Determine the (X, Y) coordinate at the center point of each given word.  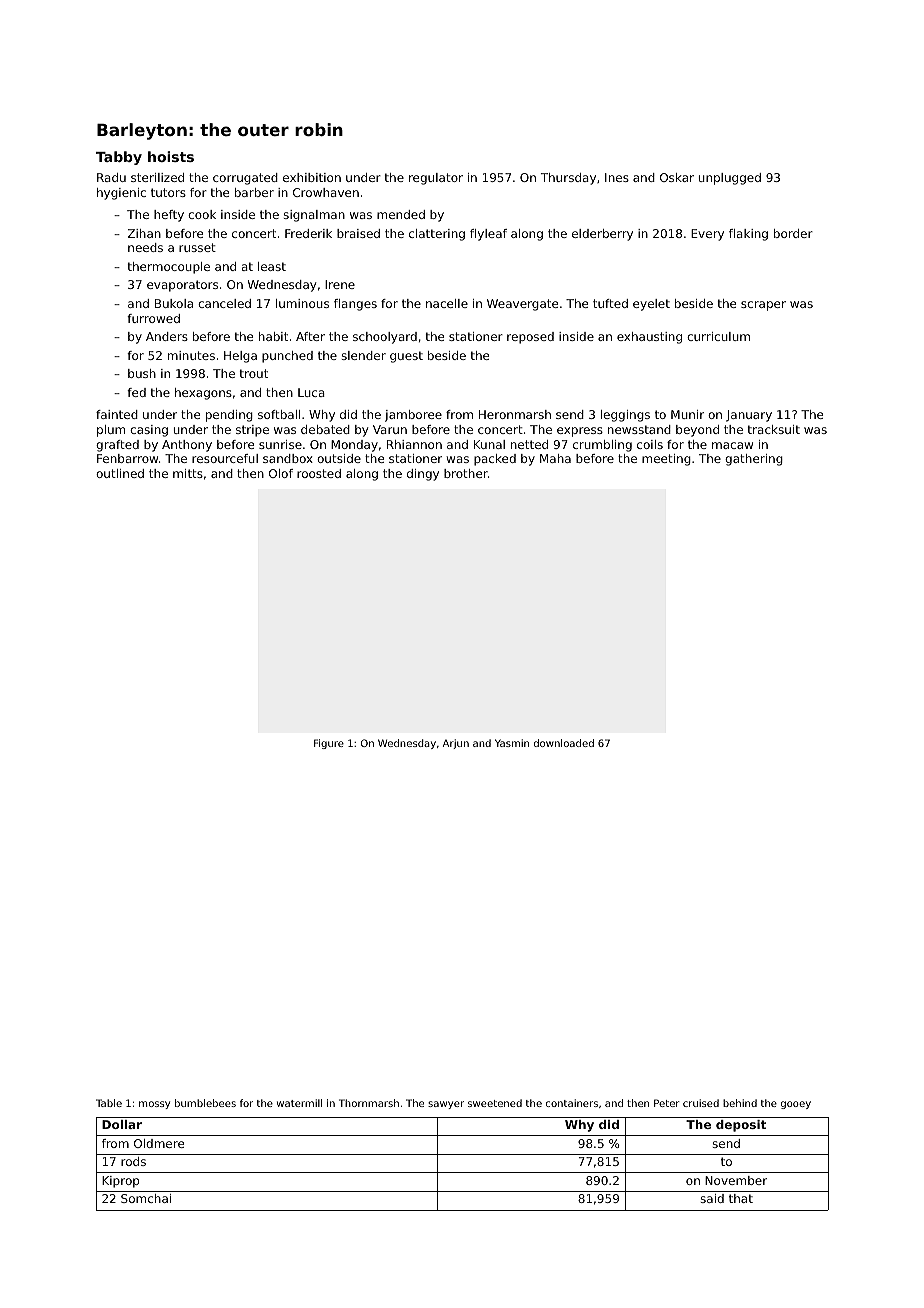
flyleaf (488, 235)
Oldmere (159, 1143)
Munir (687, 414)
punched (287, 357)
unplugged (730, 179)
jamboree (413, 416)
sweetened (495, 1103)
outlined (120, 473)
